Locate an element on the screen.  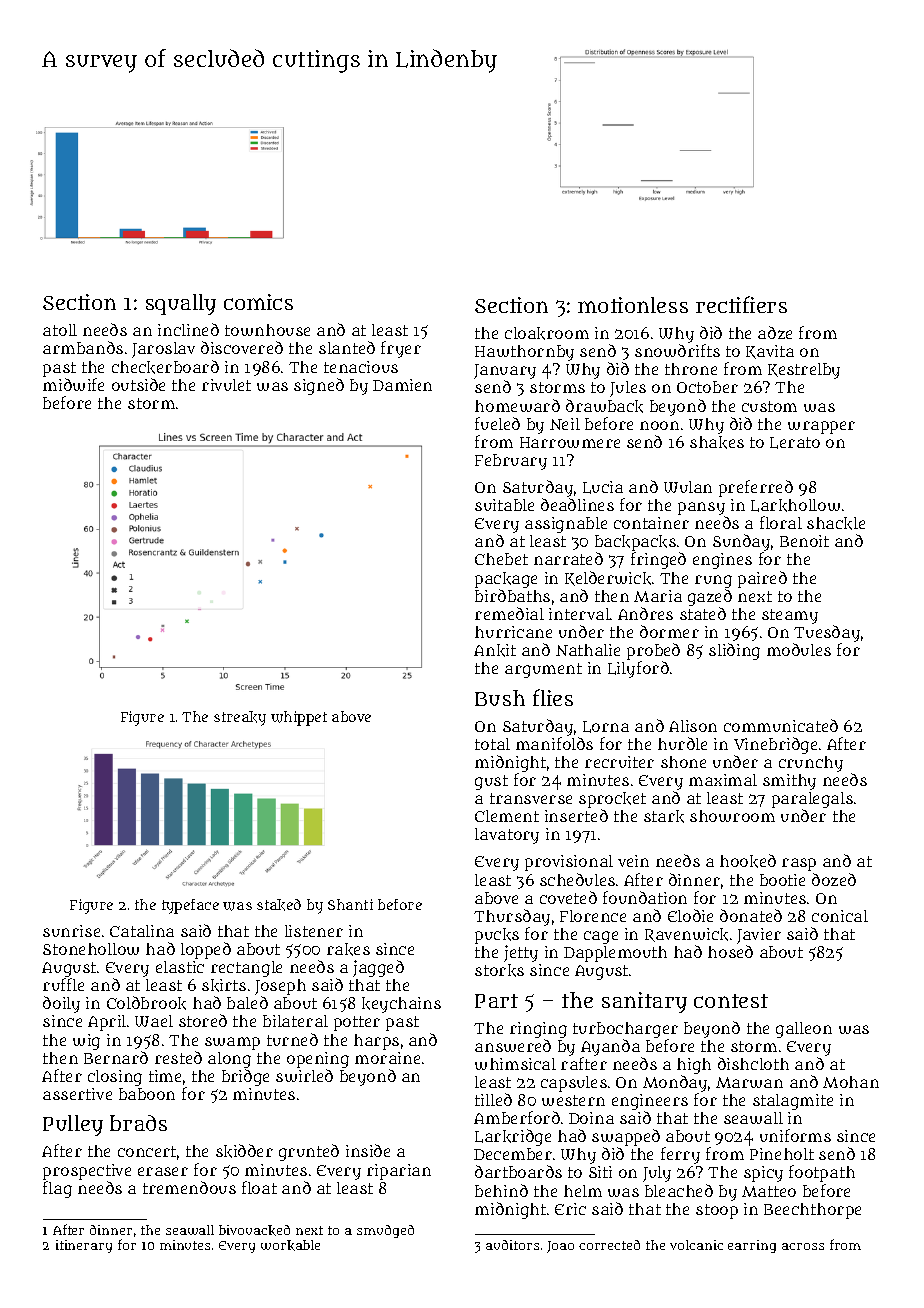
rectifiers is located at coordinates (741, 304).
